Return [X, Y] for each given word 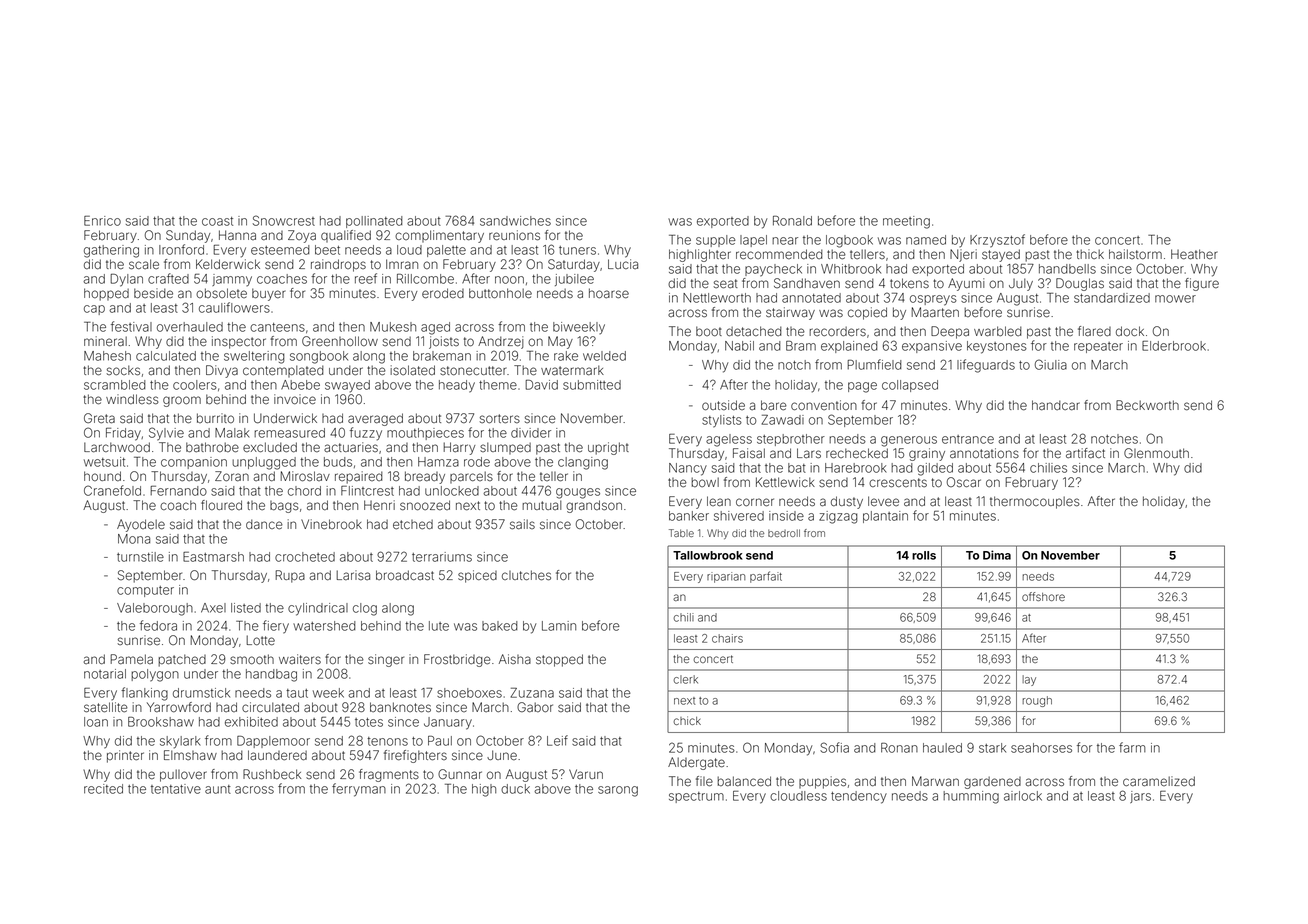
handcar [1056, 405]
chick [687, 720]
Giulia [1051, 364]
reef [366, 278]
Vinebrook [331, 524]
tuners [577, 250]
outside [723, 405]
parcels [471, 477]
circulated [270, 707]
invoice [295, 399]
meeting [906, 222]
